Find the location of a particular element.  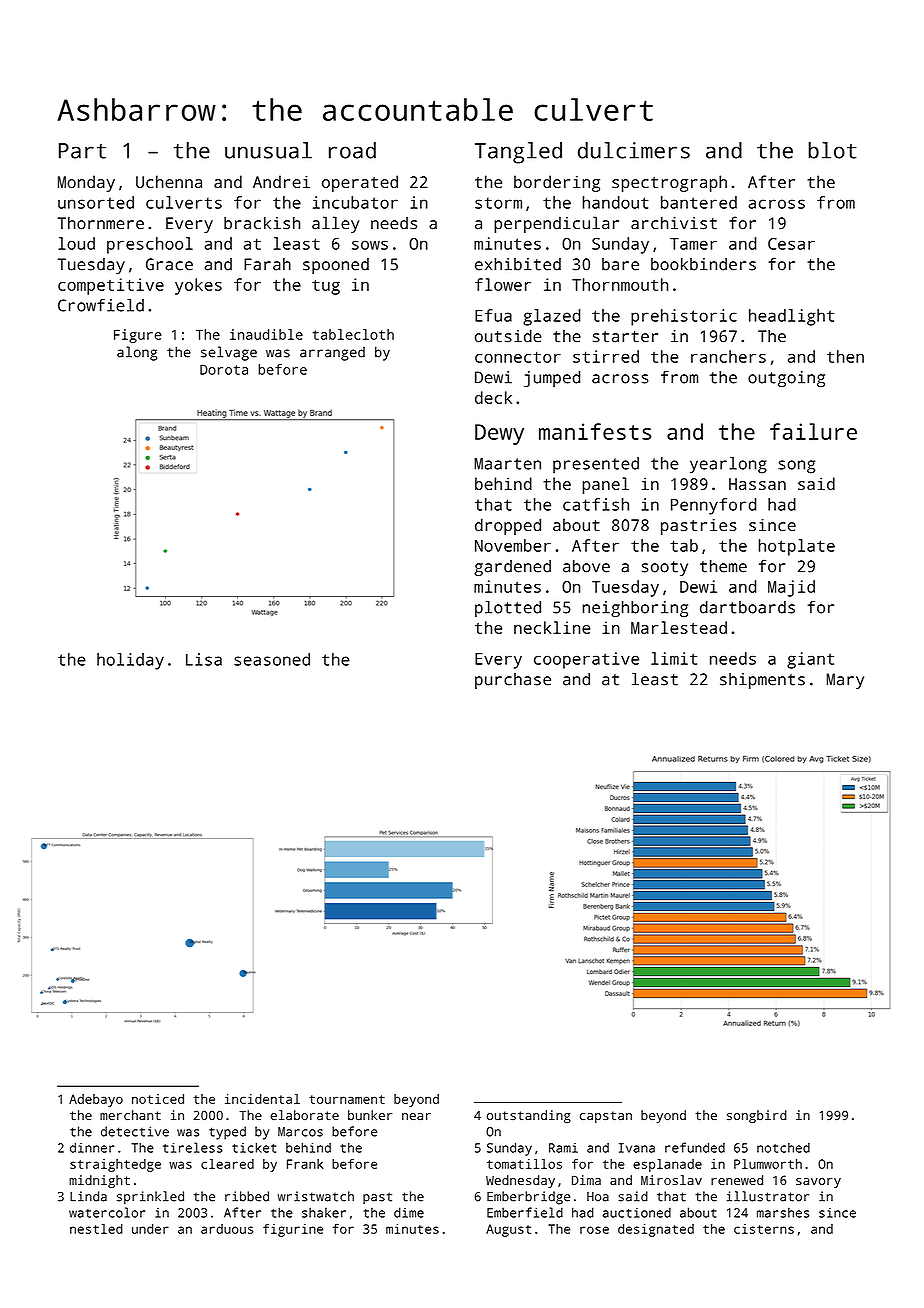

bunker is located at coordinates (370, 1115).
